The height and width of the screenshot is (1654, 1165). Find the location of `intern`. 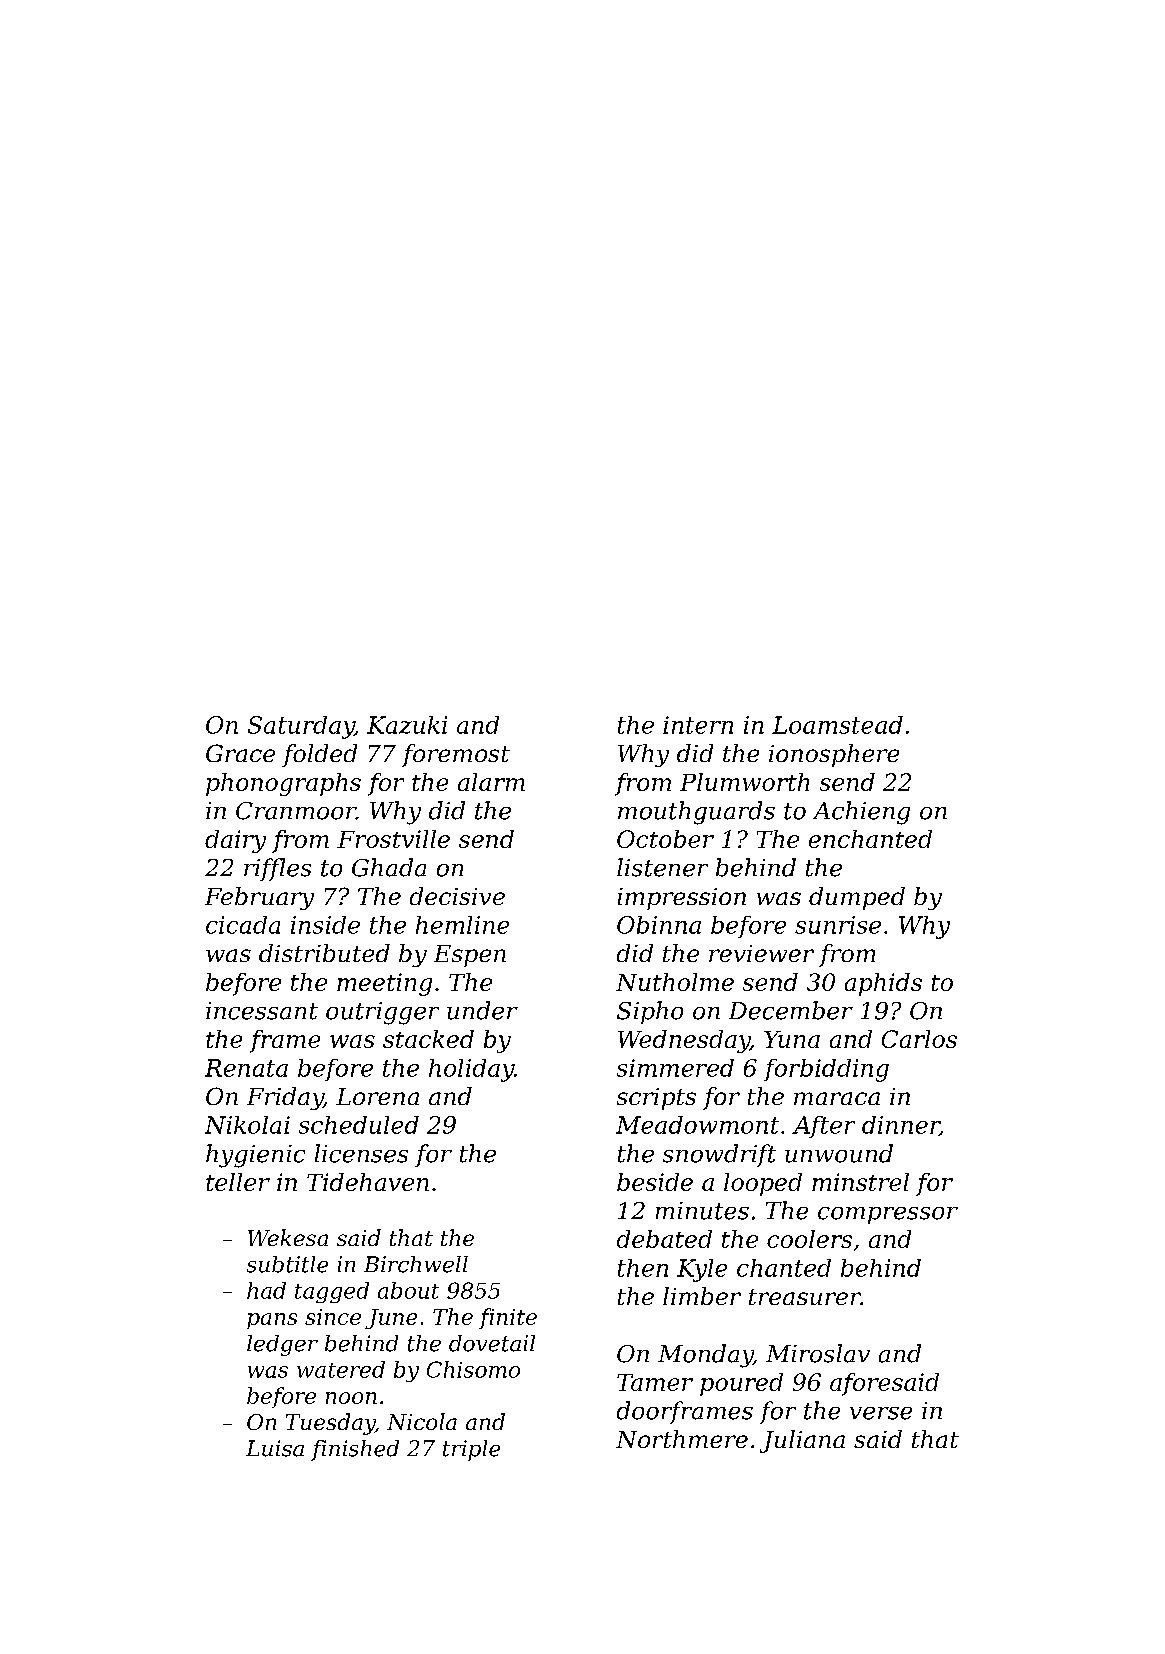

intern is located at coordinates (698, 725).
